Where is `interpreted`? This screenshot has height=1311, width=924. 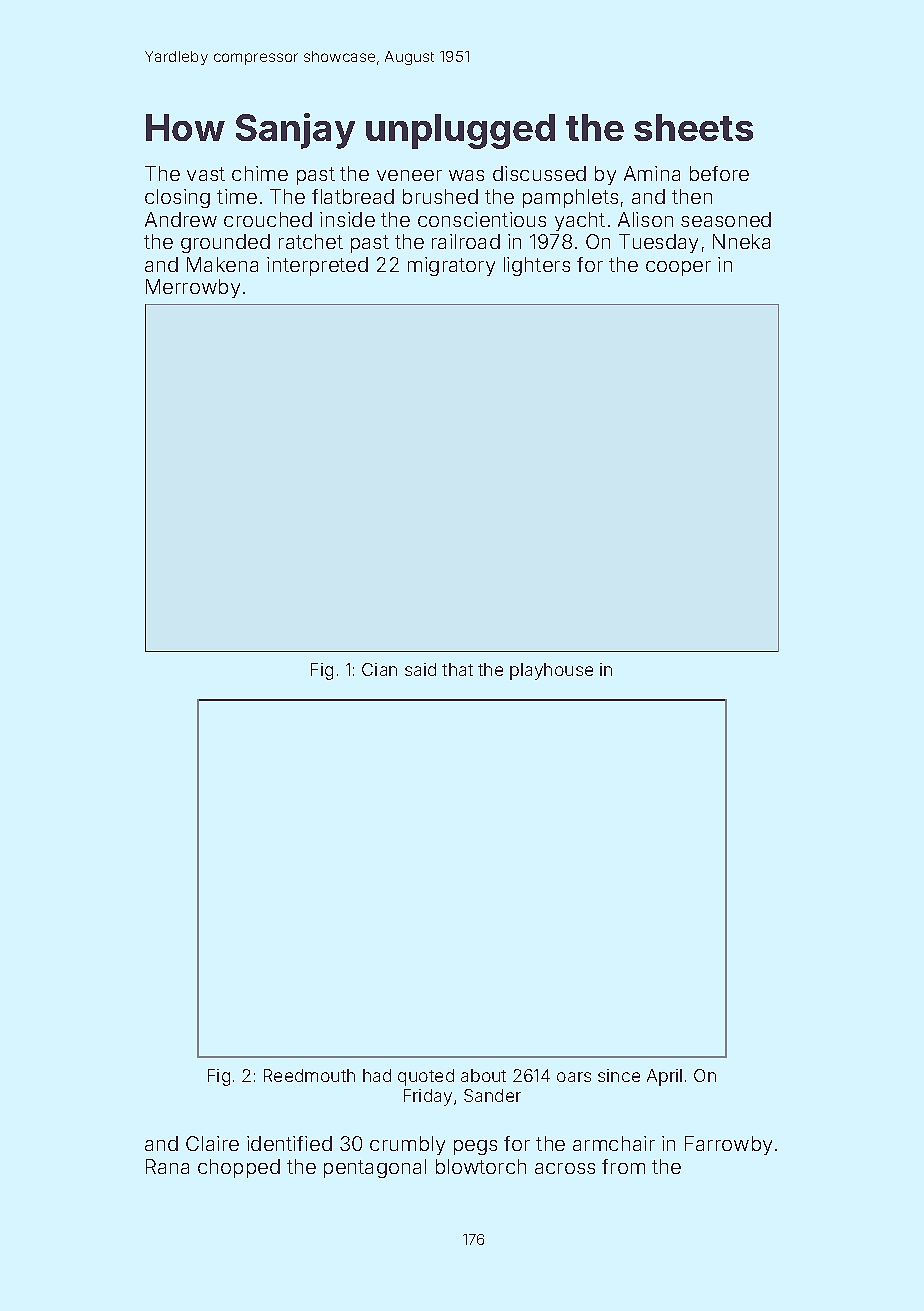
interpreted is located at coordinates (317, 266).
